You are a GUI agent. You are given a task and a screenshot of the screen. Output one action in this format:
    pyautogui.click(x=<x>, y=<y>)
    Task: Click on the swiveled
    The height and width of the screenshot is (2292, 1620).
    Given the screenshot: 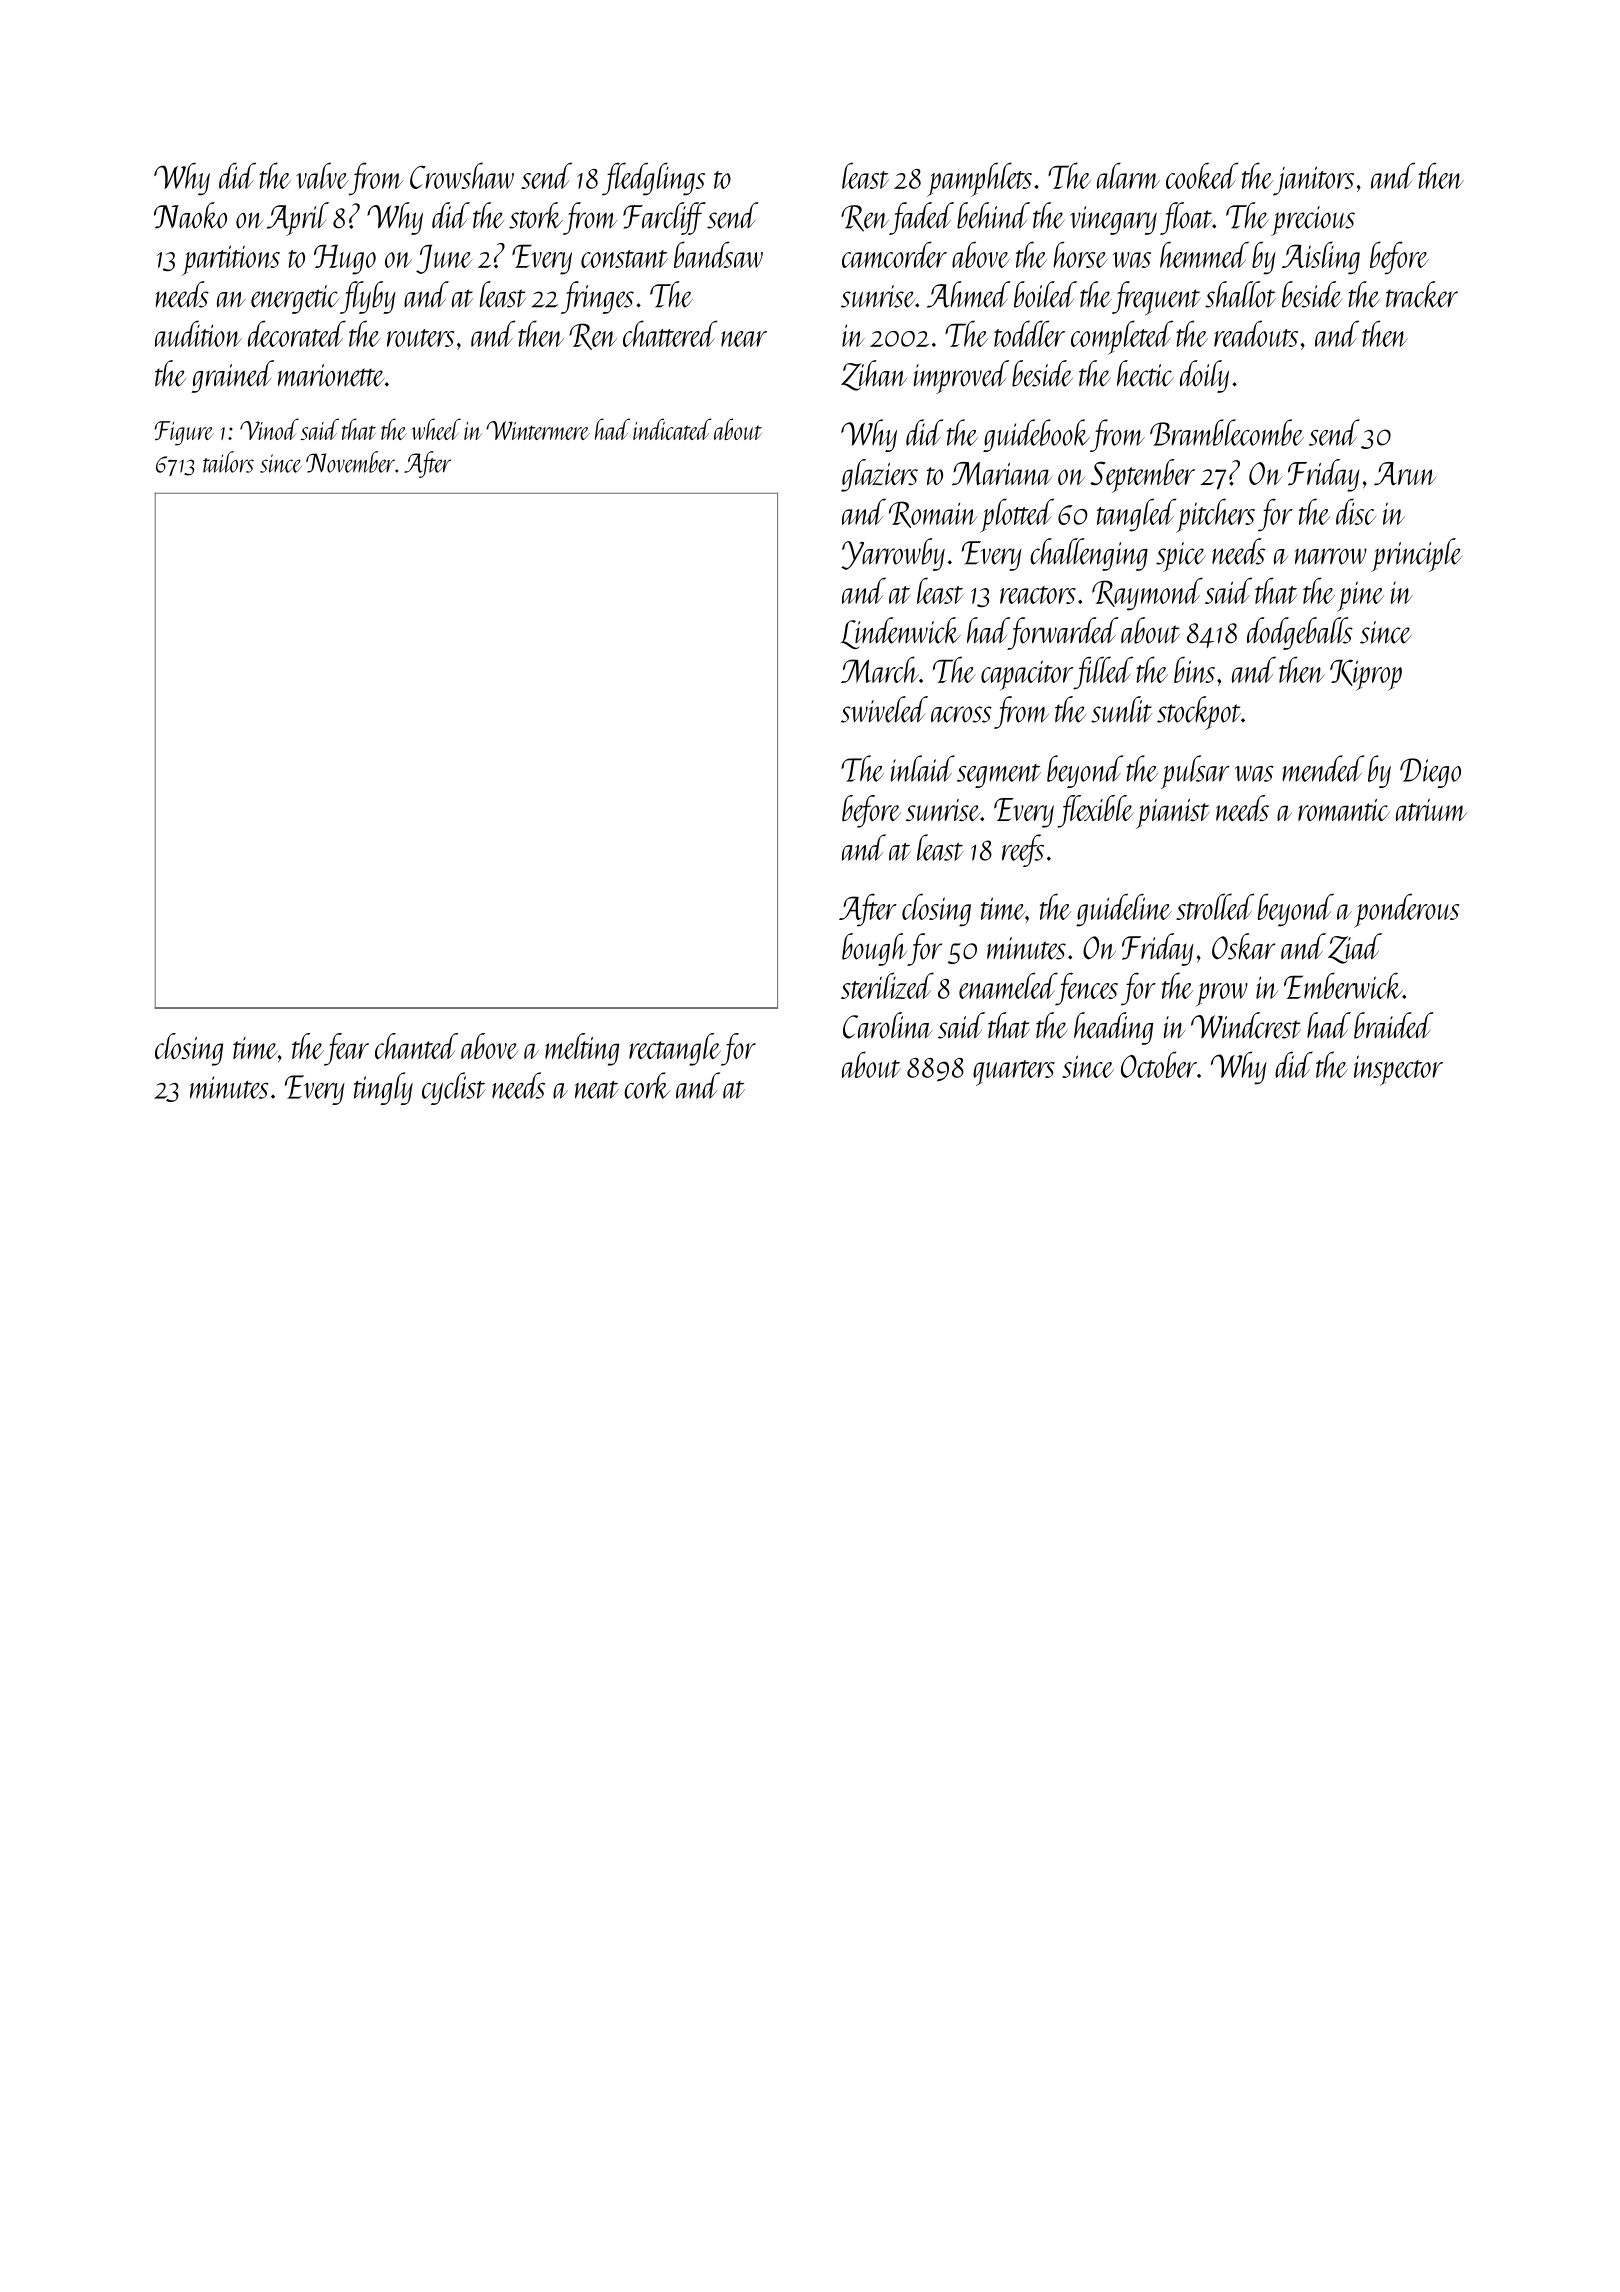 What is the action you would take?
    pyautogui.click(x=884, y=709)
